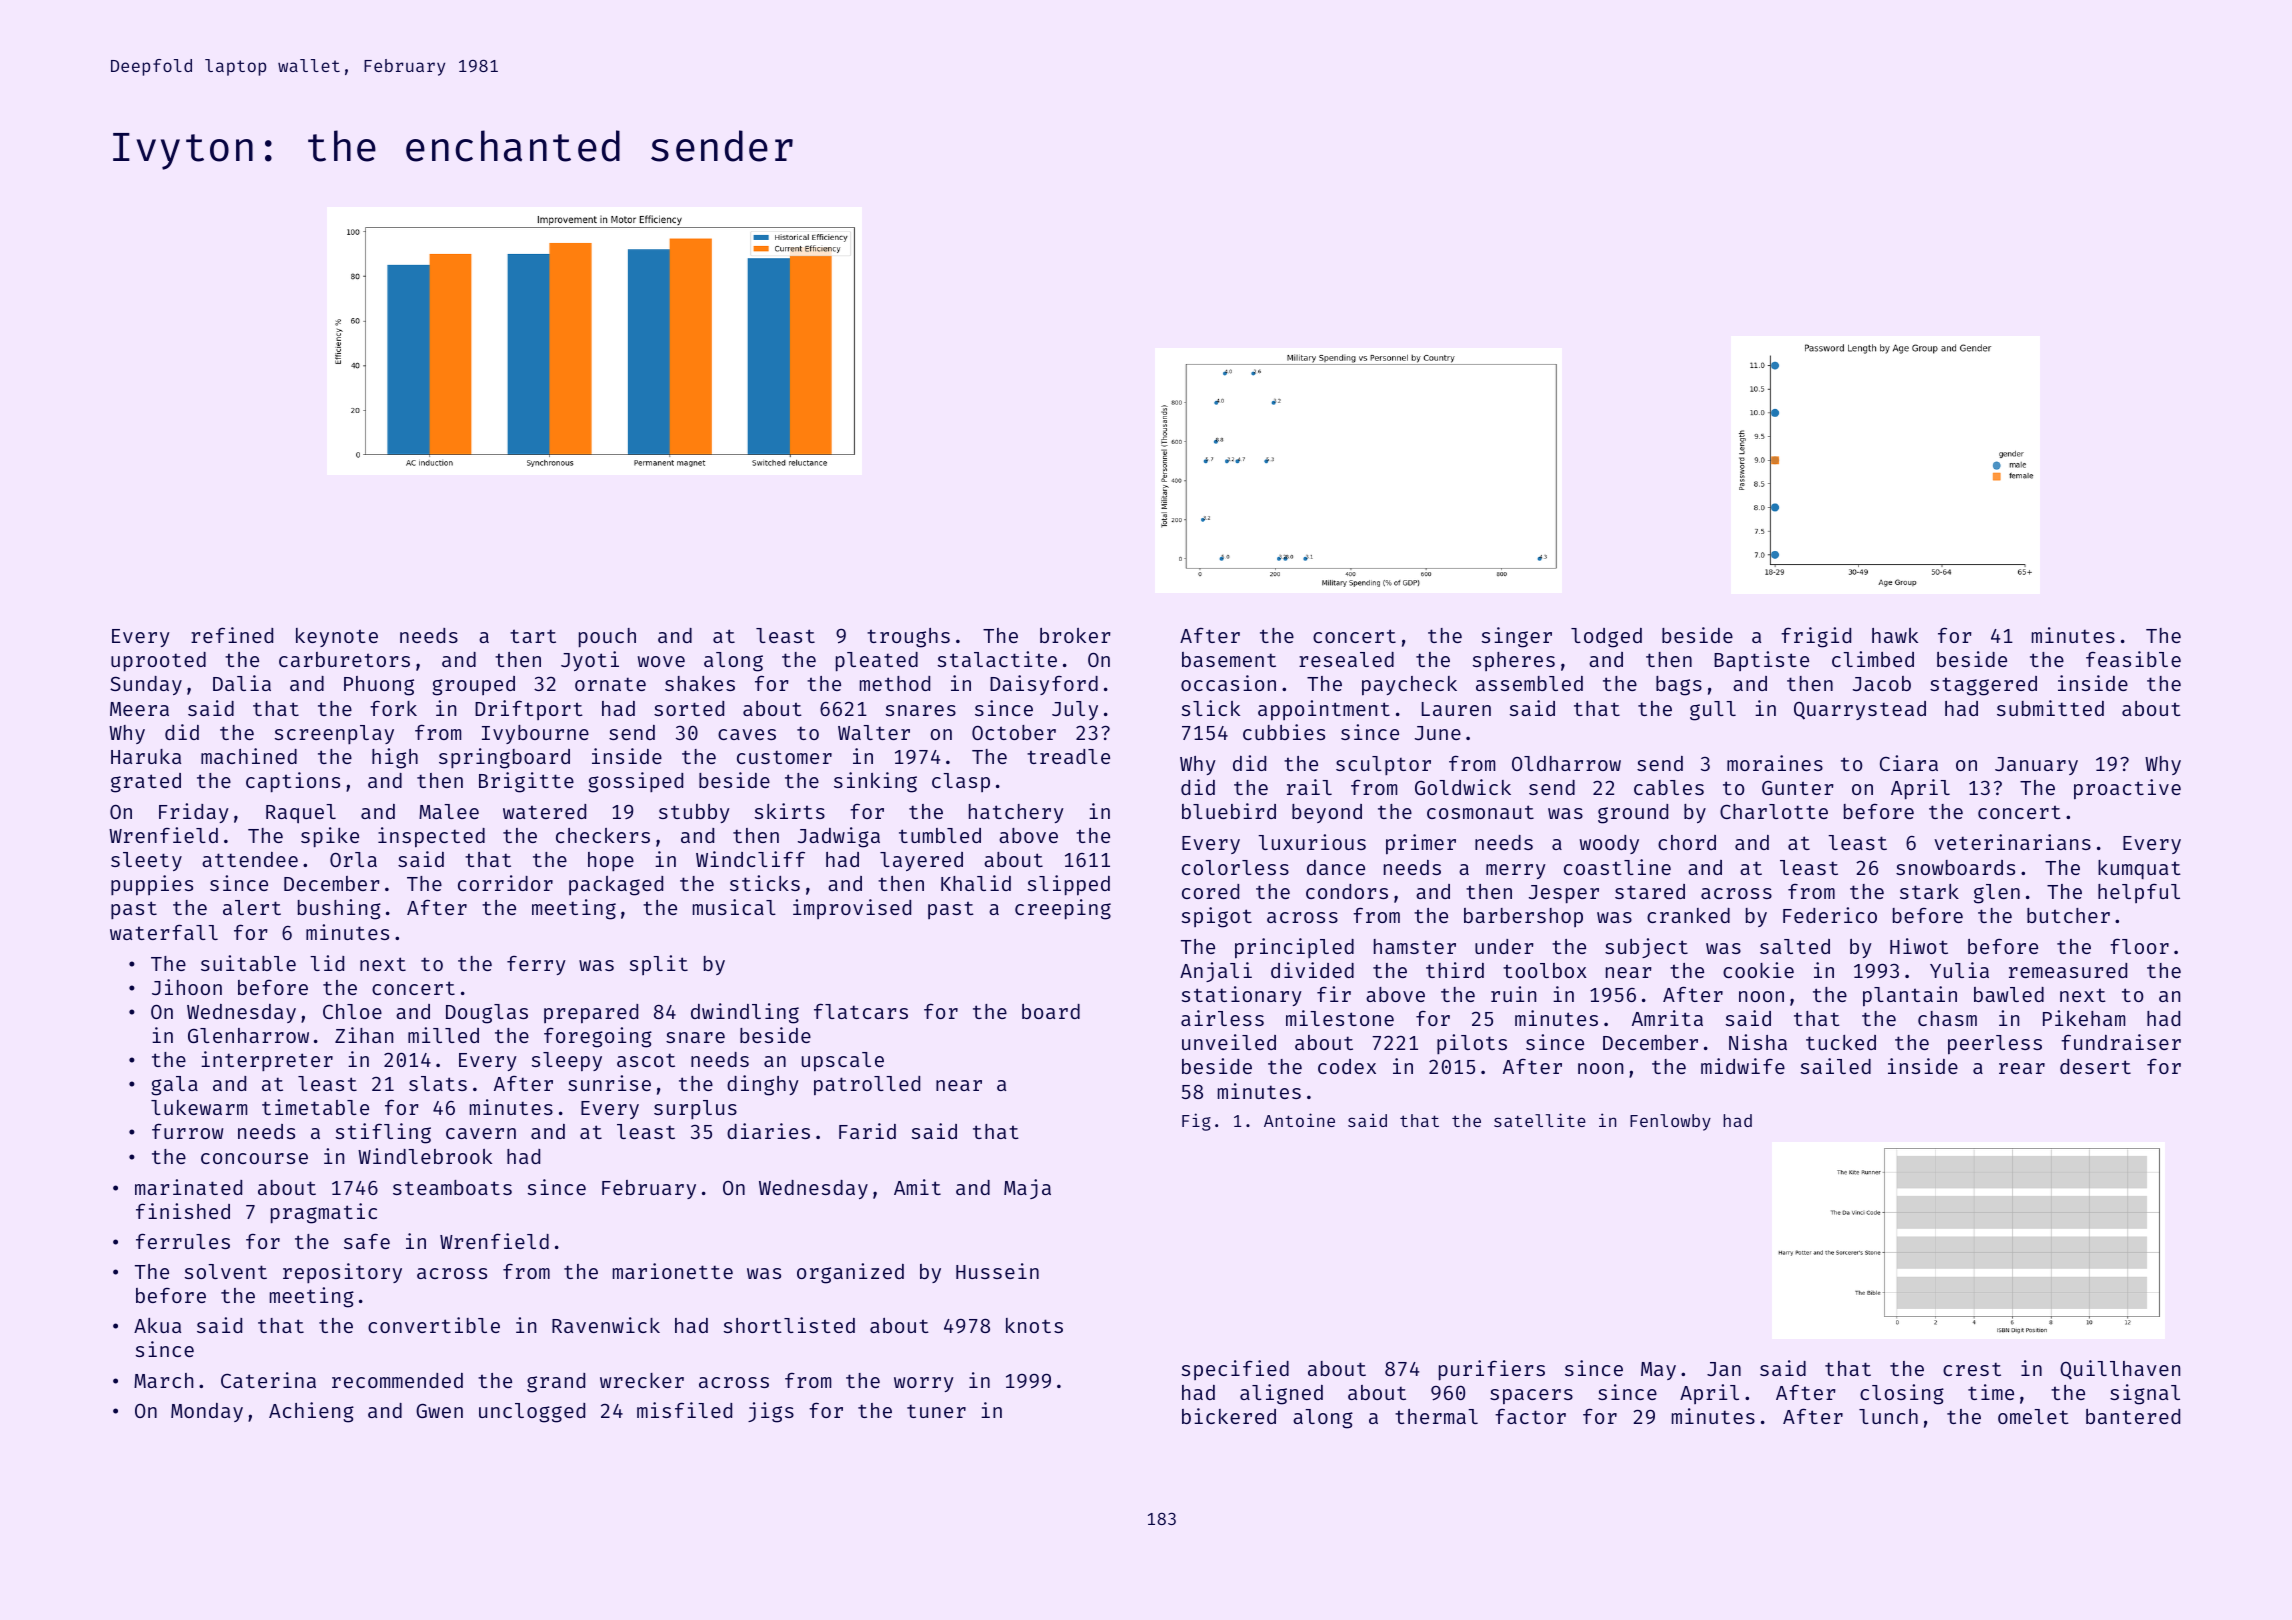  I want to click on knots, so click(1034, 1325).
